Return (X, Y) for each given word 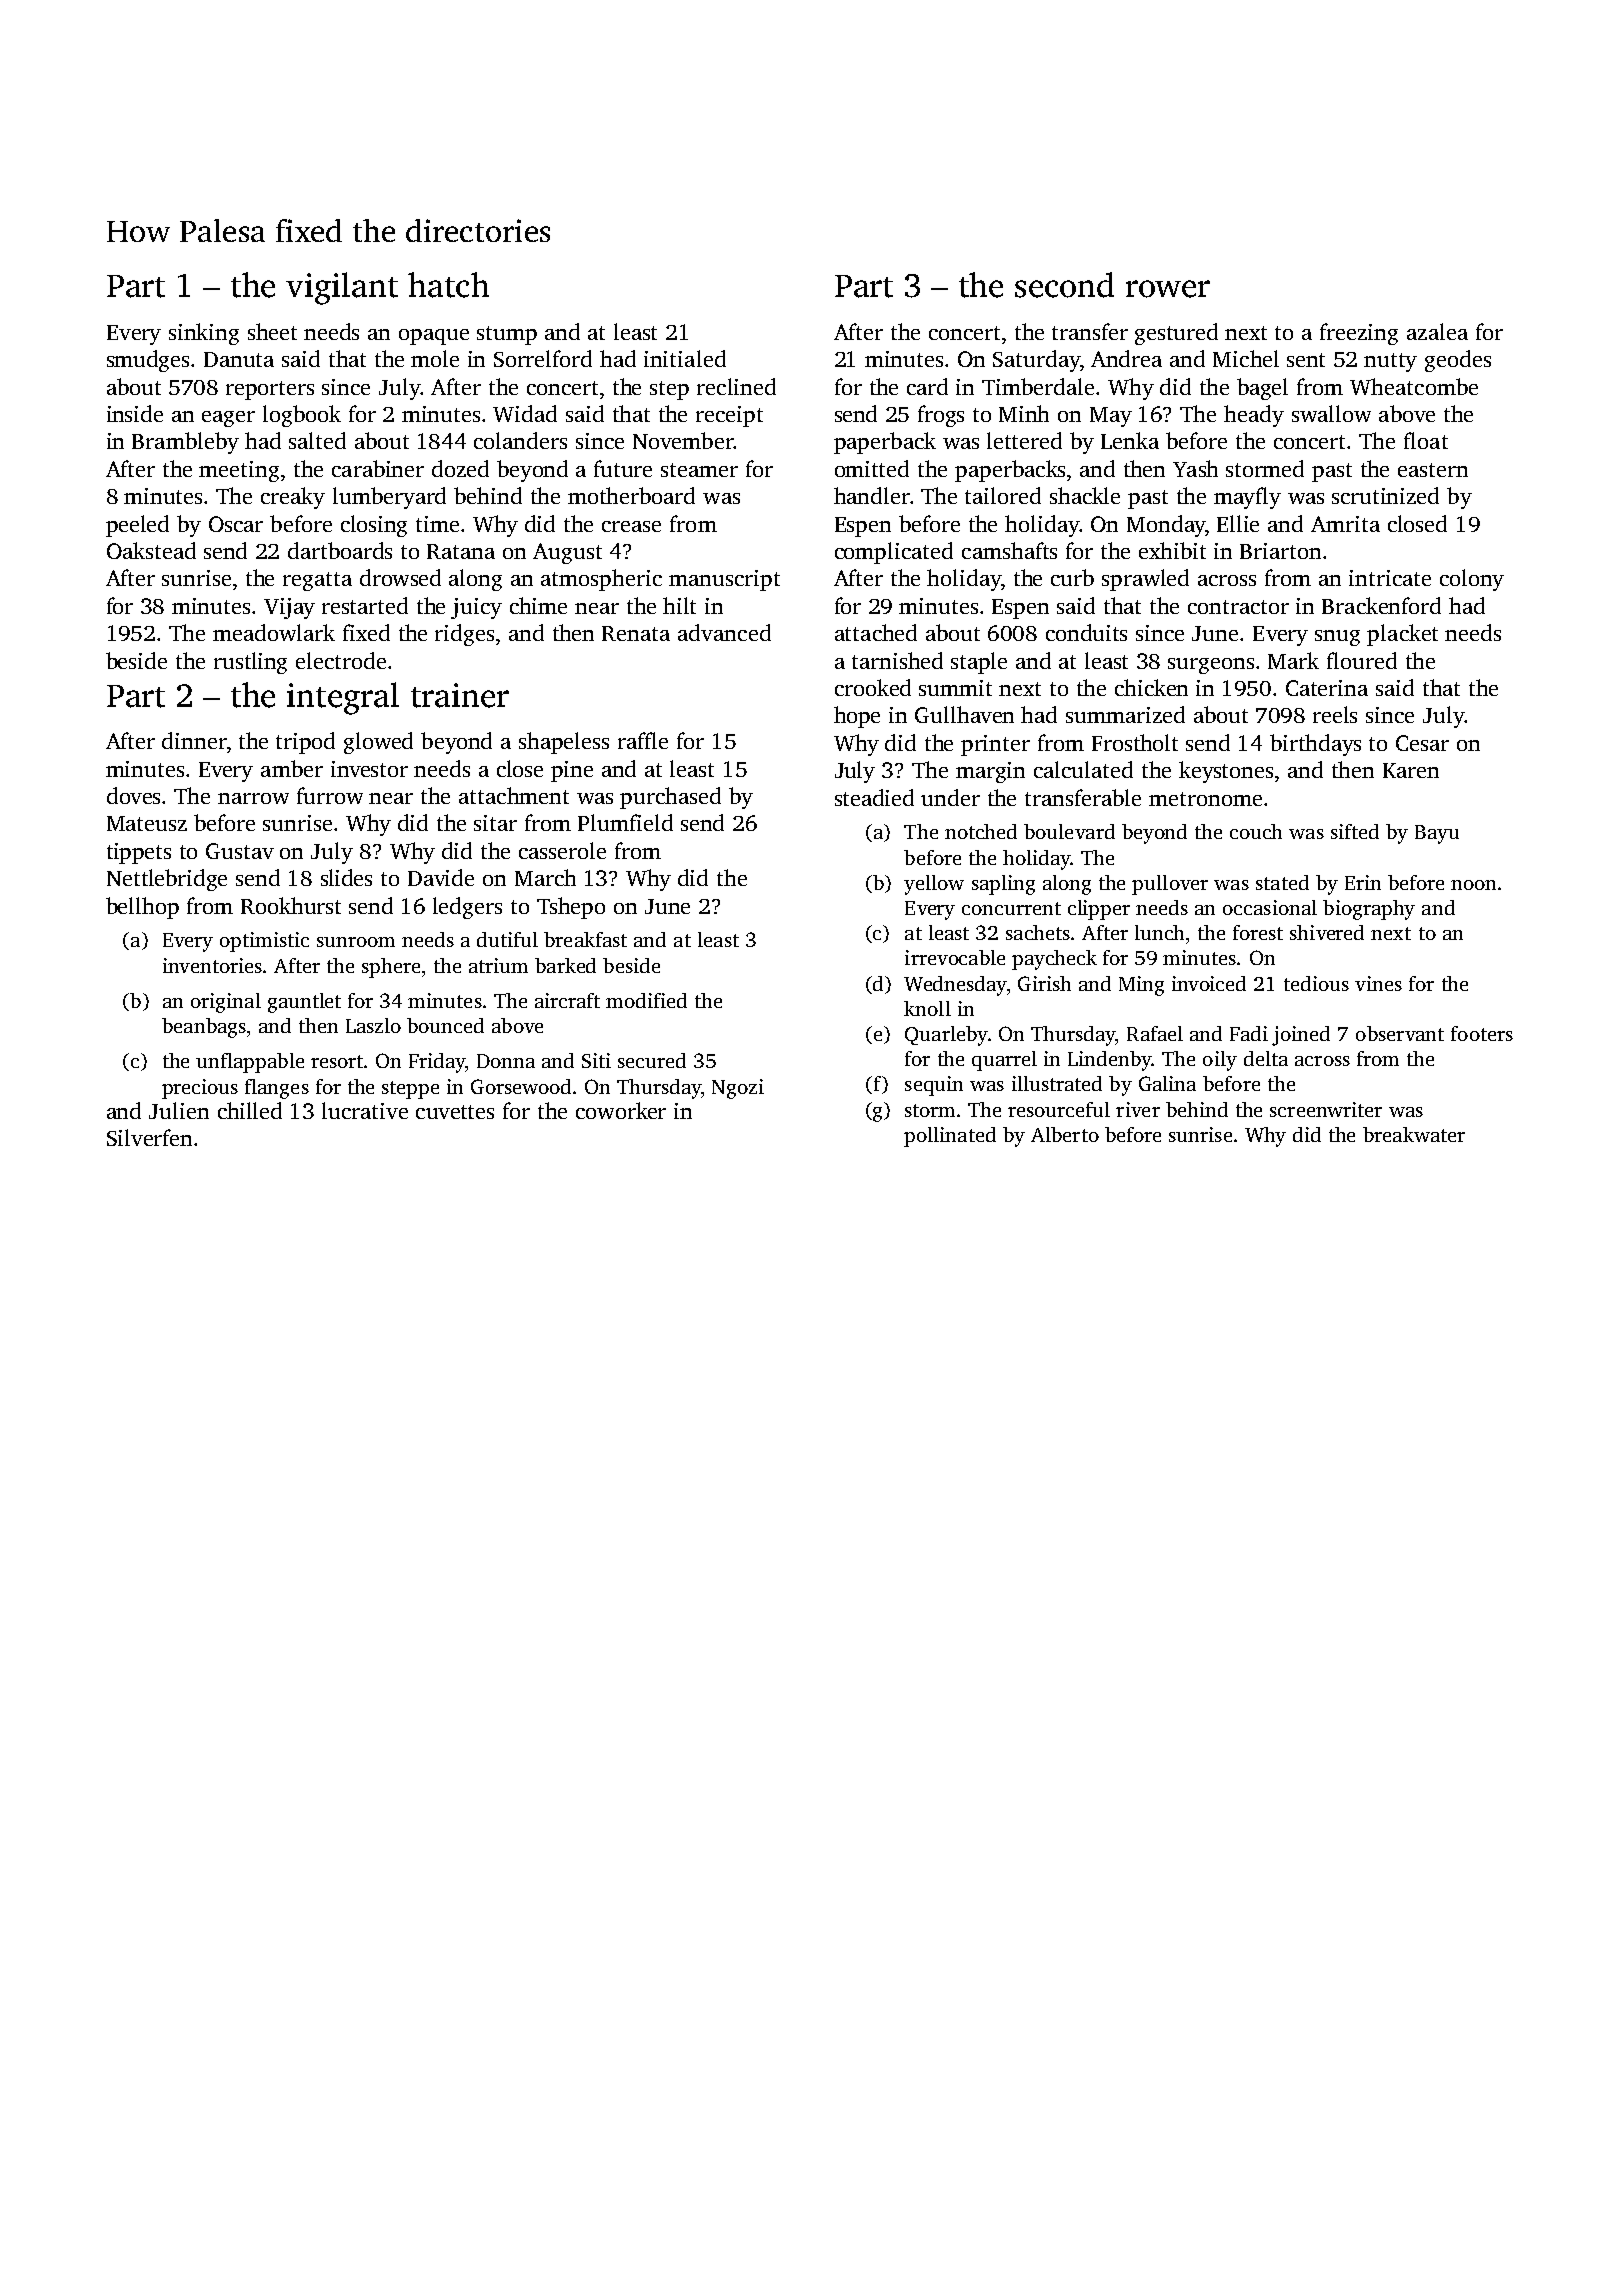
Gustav (240, 851)
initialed (685, 358)
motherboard (631, 495)
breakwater (1414, 1134)
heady (1254, 416)
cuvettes (455, 1112)
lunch (1159, 932)
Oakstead (151, 550)
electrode (341, 660)
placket (1402, 635)
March (545, 877)
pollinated (950, 1137)
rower (1168, 289)
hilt (679, 605)
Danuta (239, 359)
